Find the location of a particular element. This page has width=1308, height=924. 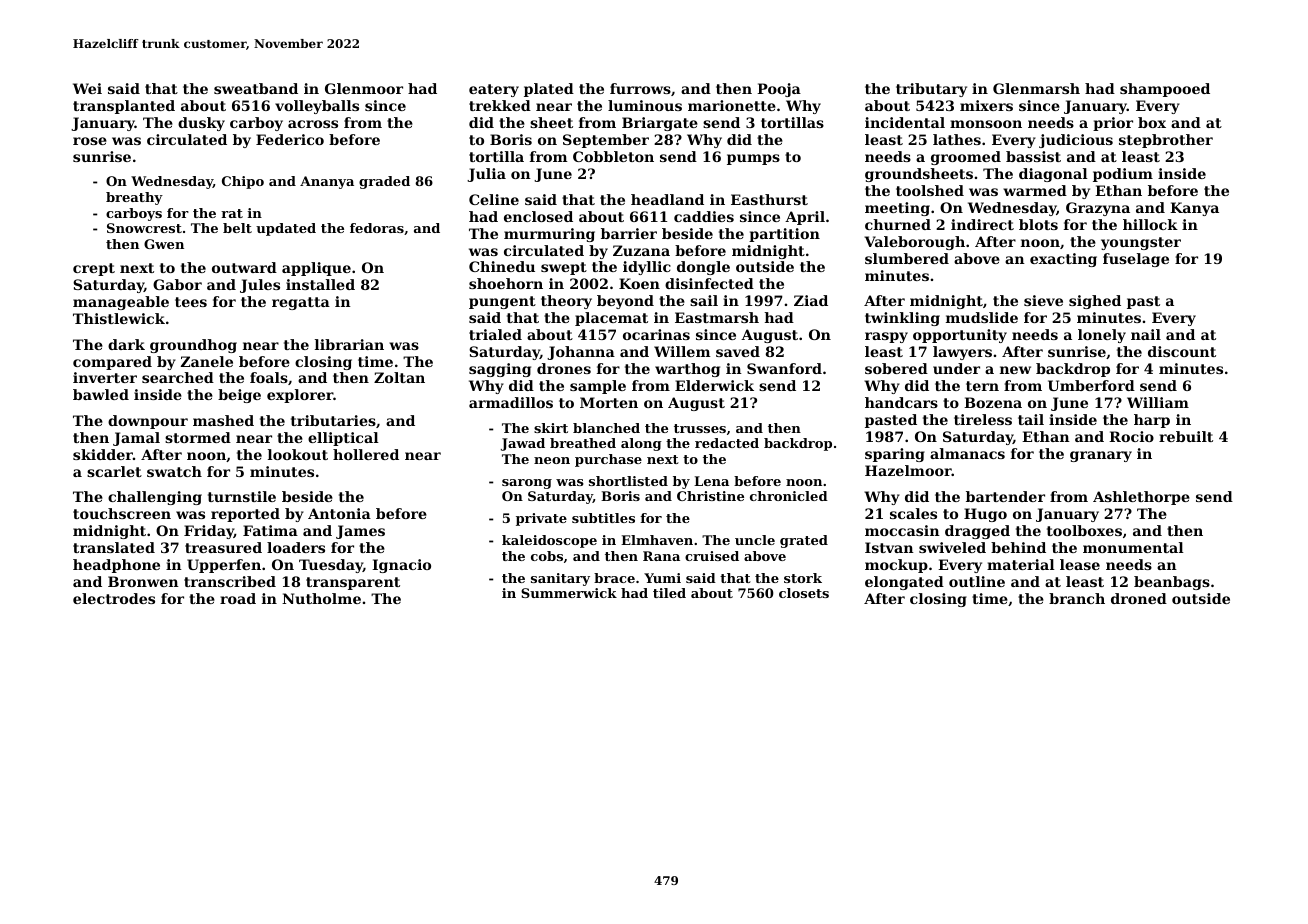

Glenmarsh is located at coordinates (1036, 88).
